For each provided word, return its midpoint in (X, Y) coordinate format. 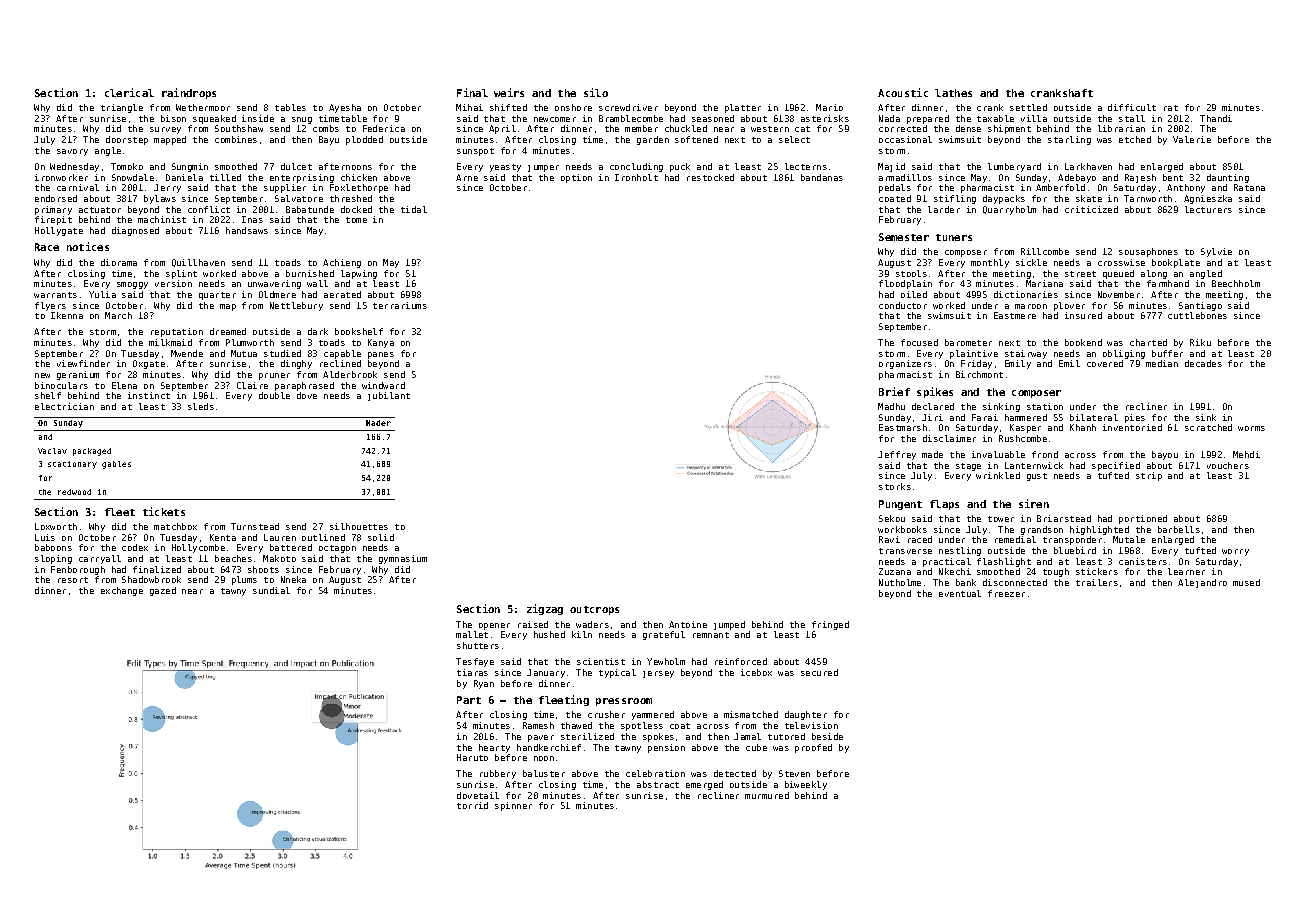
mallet (472, 634)
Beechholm (1236, 283)
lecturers (1208, 209)
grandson (1042, 530)
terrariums (400, 305)
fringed (830, 625)
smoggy (132, 285)
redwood (74, 492)
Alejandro (1202, 583)
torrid (472, 805)
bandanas (822, 177)
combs (326, 128)
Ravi (889, 539)
